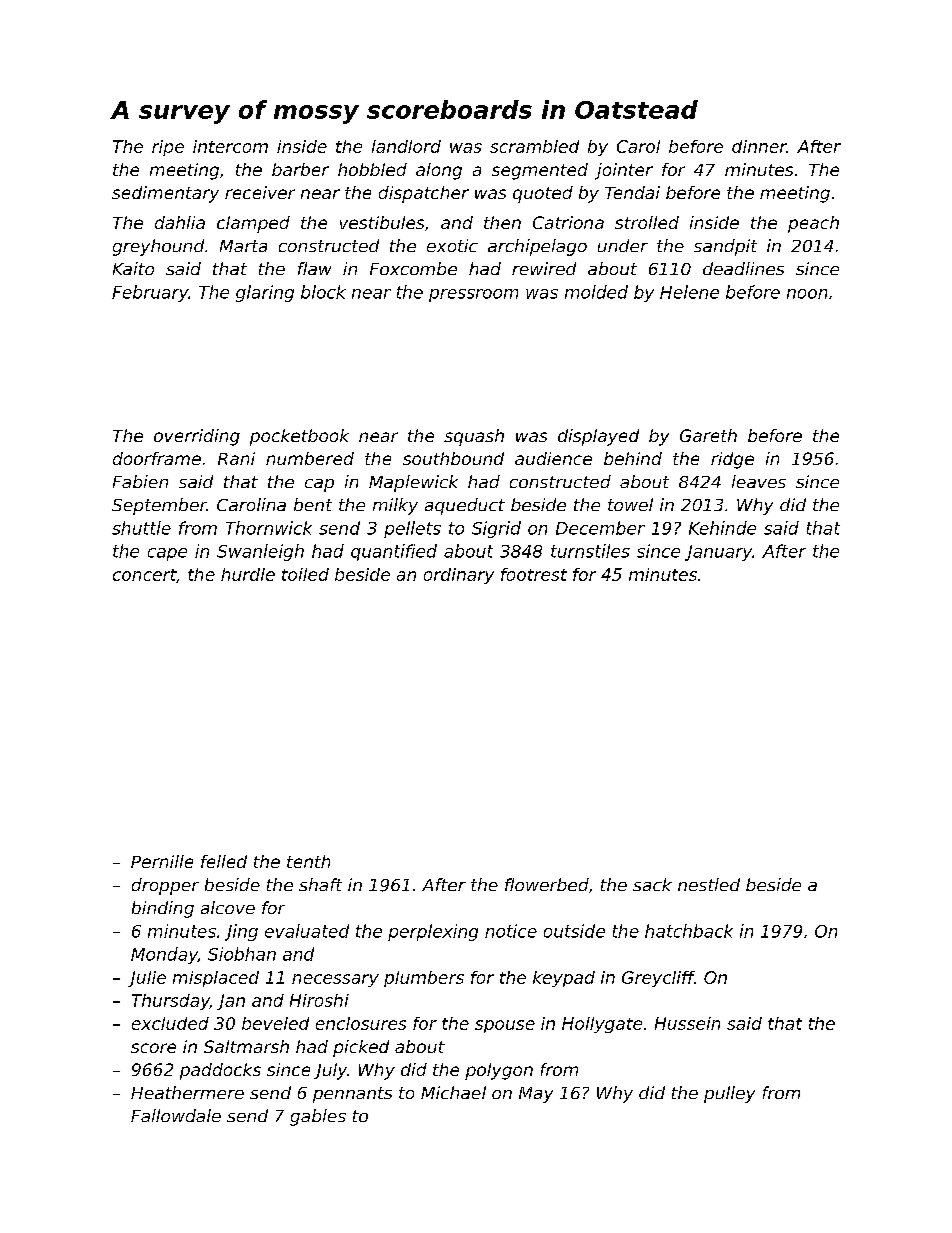 The width and height of the image is (952, 1233). Describe the element at coordinates (170, 1023) in the image. I see `excluded` at that location.
